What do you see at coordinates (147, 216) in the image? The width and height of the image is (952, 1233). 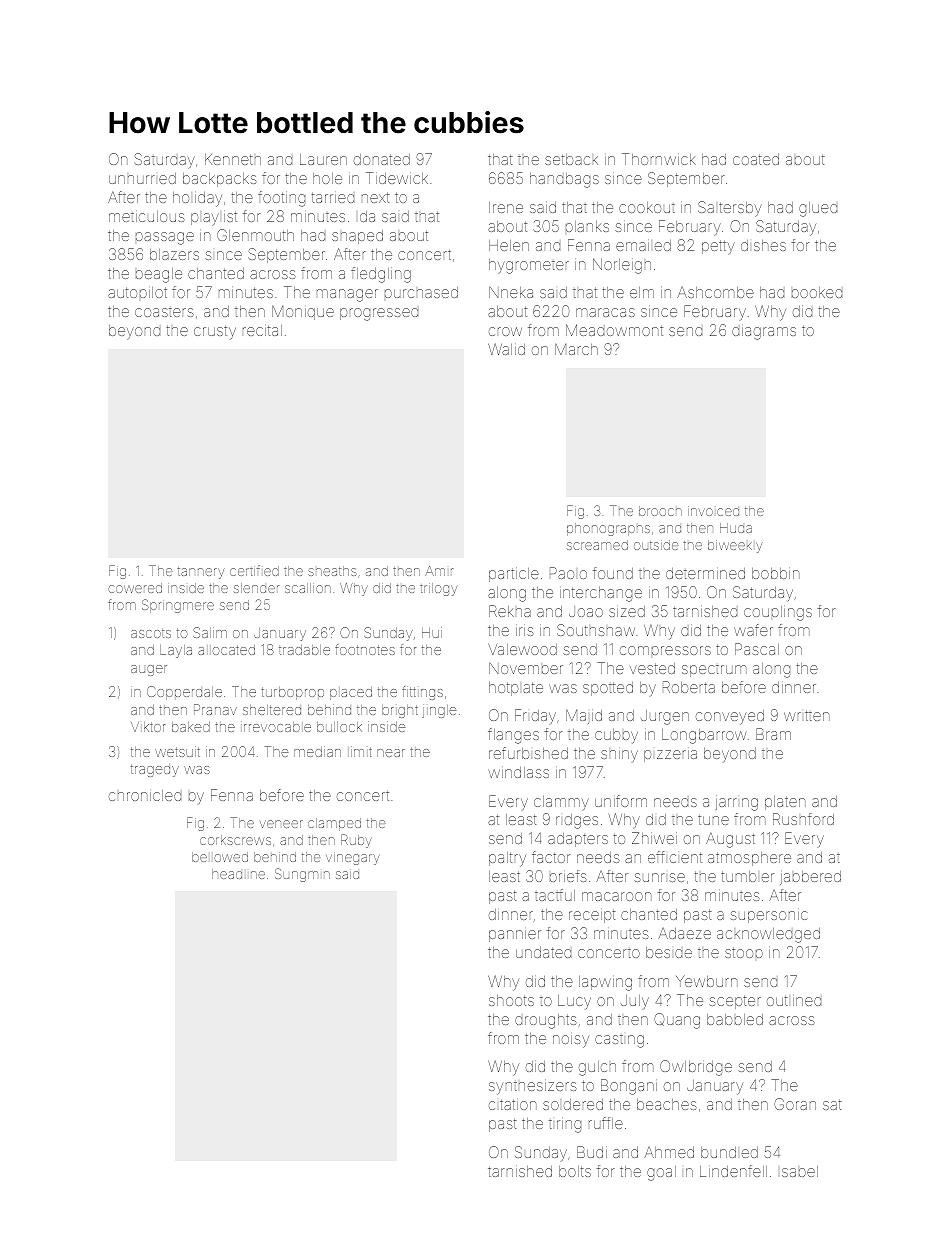 I see `meticulous` at bounding box center [147, 216].
